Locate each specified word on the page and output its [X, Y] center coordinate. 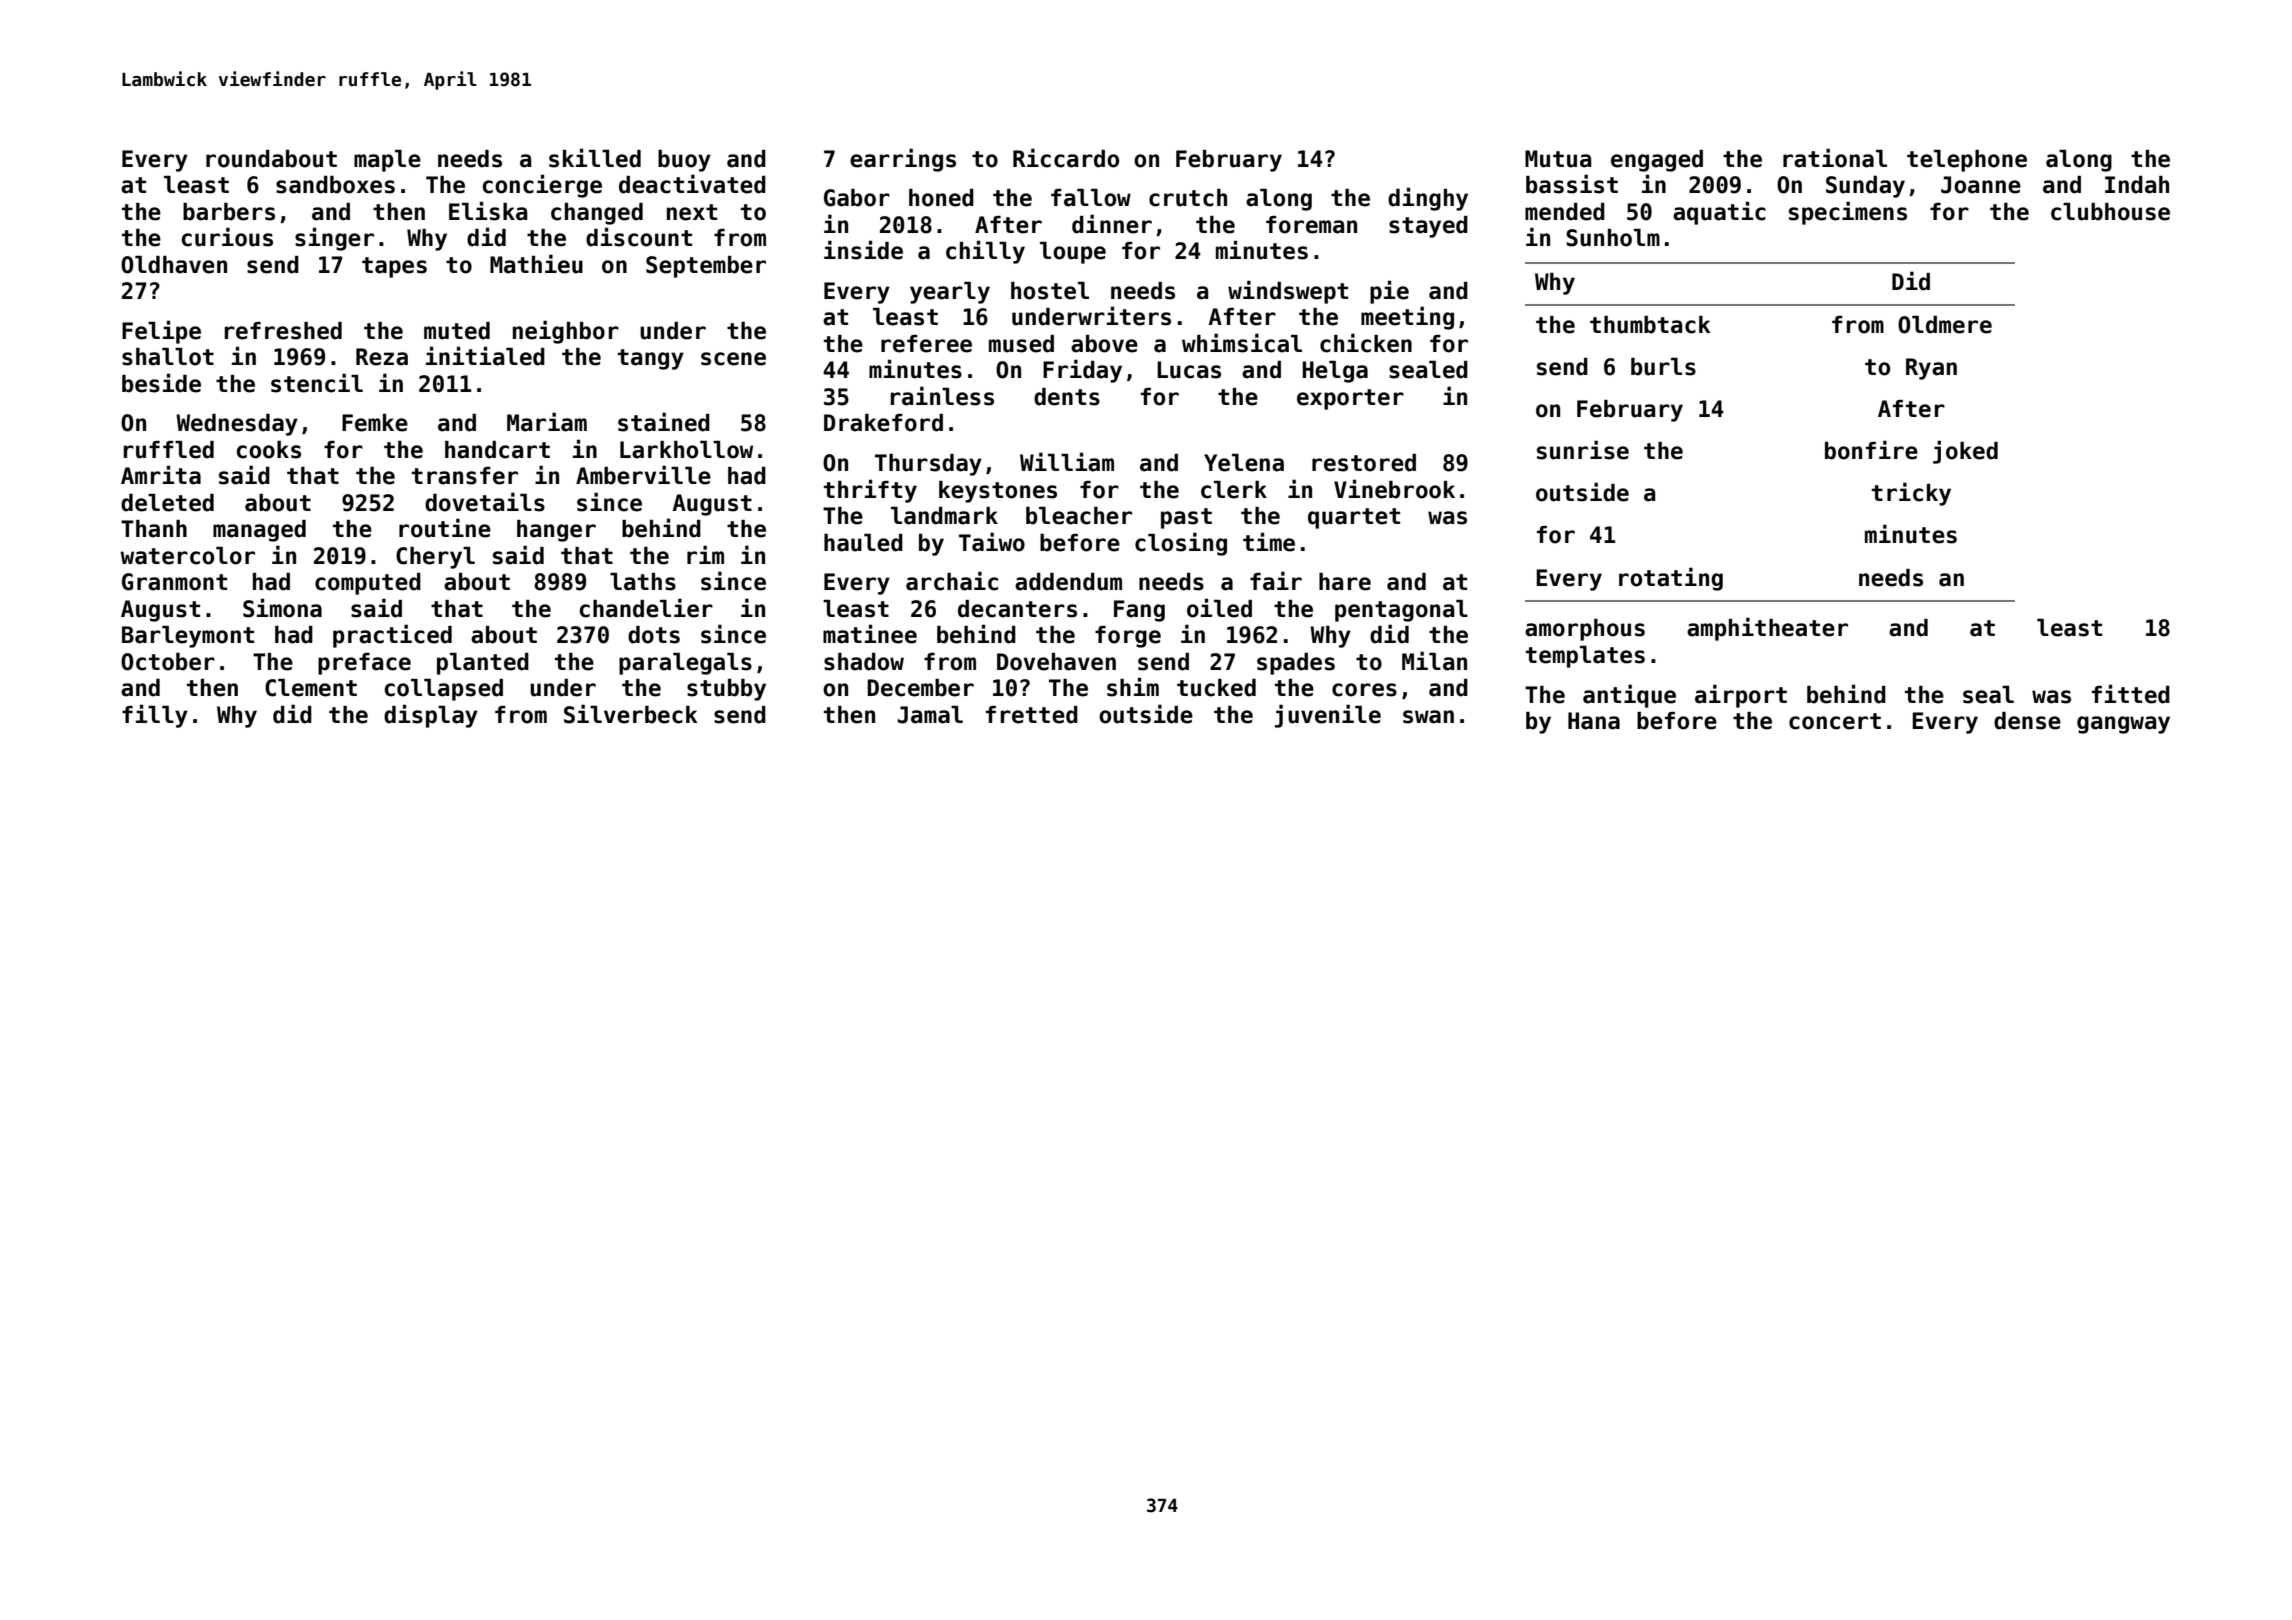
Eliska [488, 211]
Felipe [161, 332]
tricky [1911, 494]
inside [863, 250]
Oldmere [1945, 325]
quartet [1354, 518]
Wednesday [237, 425]
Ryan [1931, 369]
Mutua [1558, 159]
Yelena [1244, 463]
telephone [1967, 161]
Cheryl [435, 558]
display [431, 716]
